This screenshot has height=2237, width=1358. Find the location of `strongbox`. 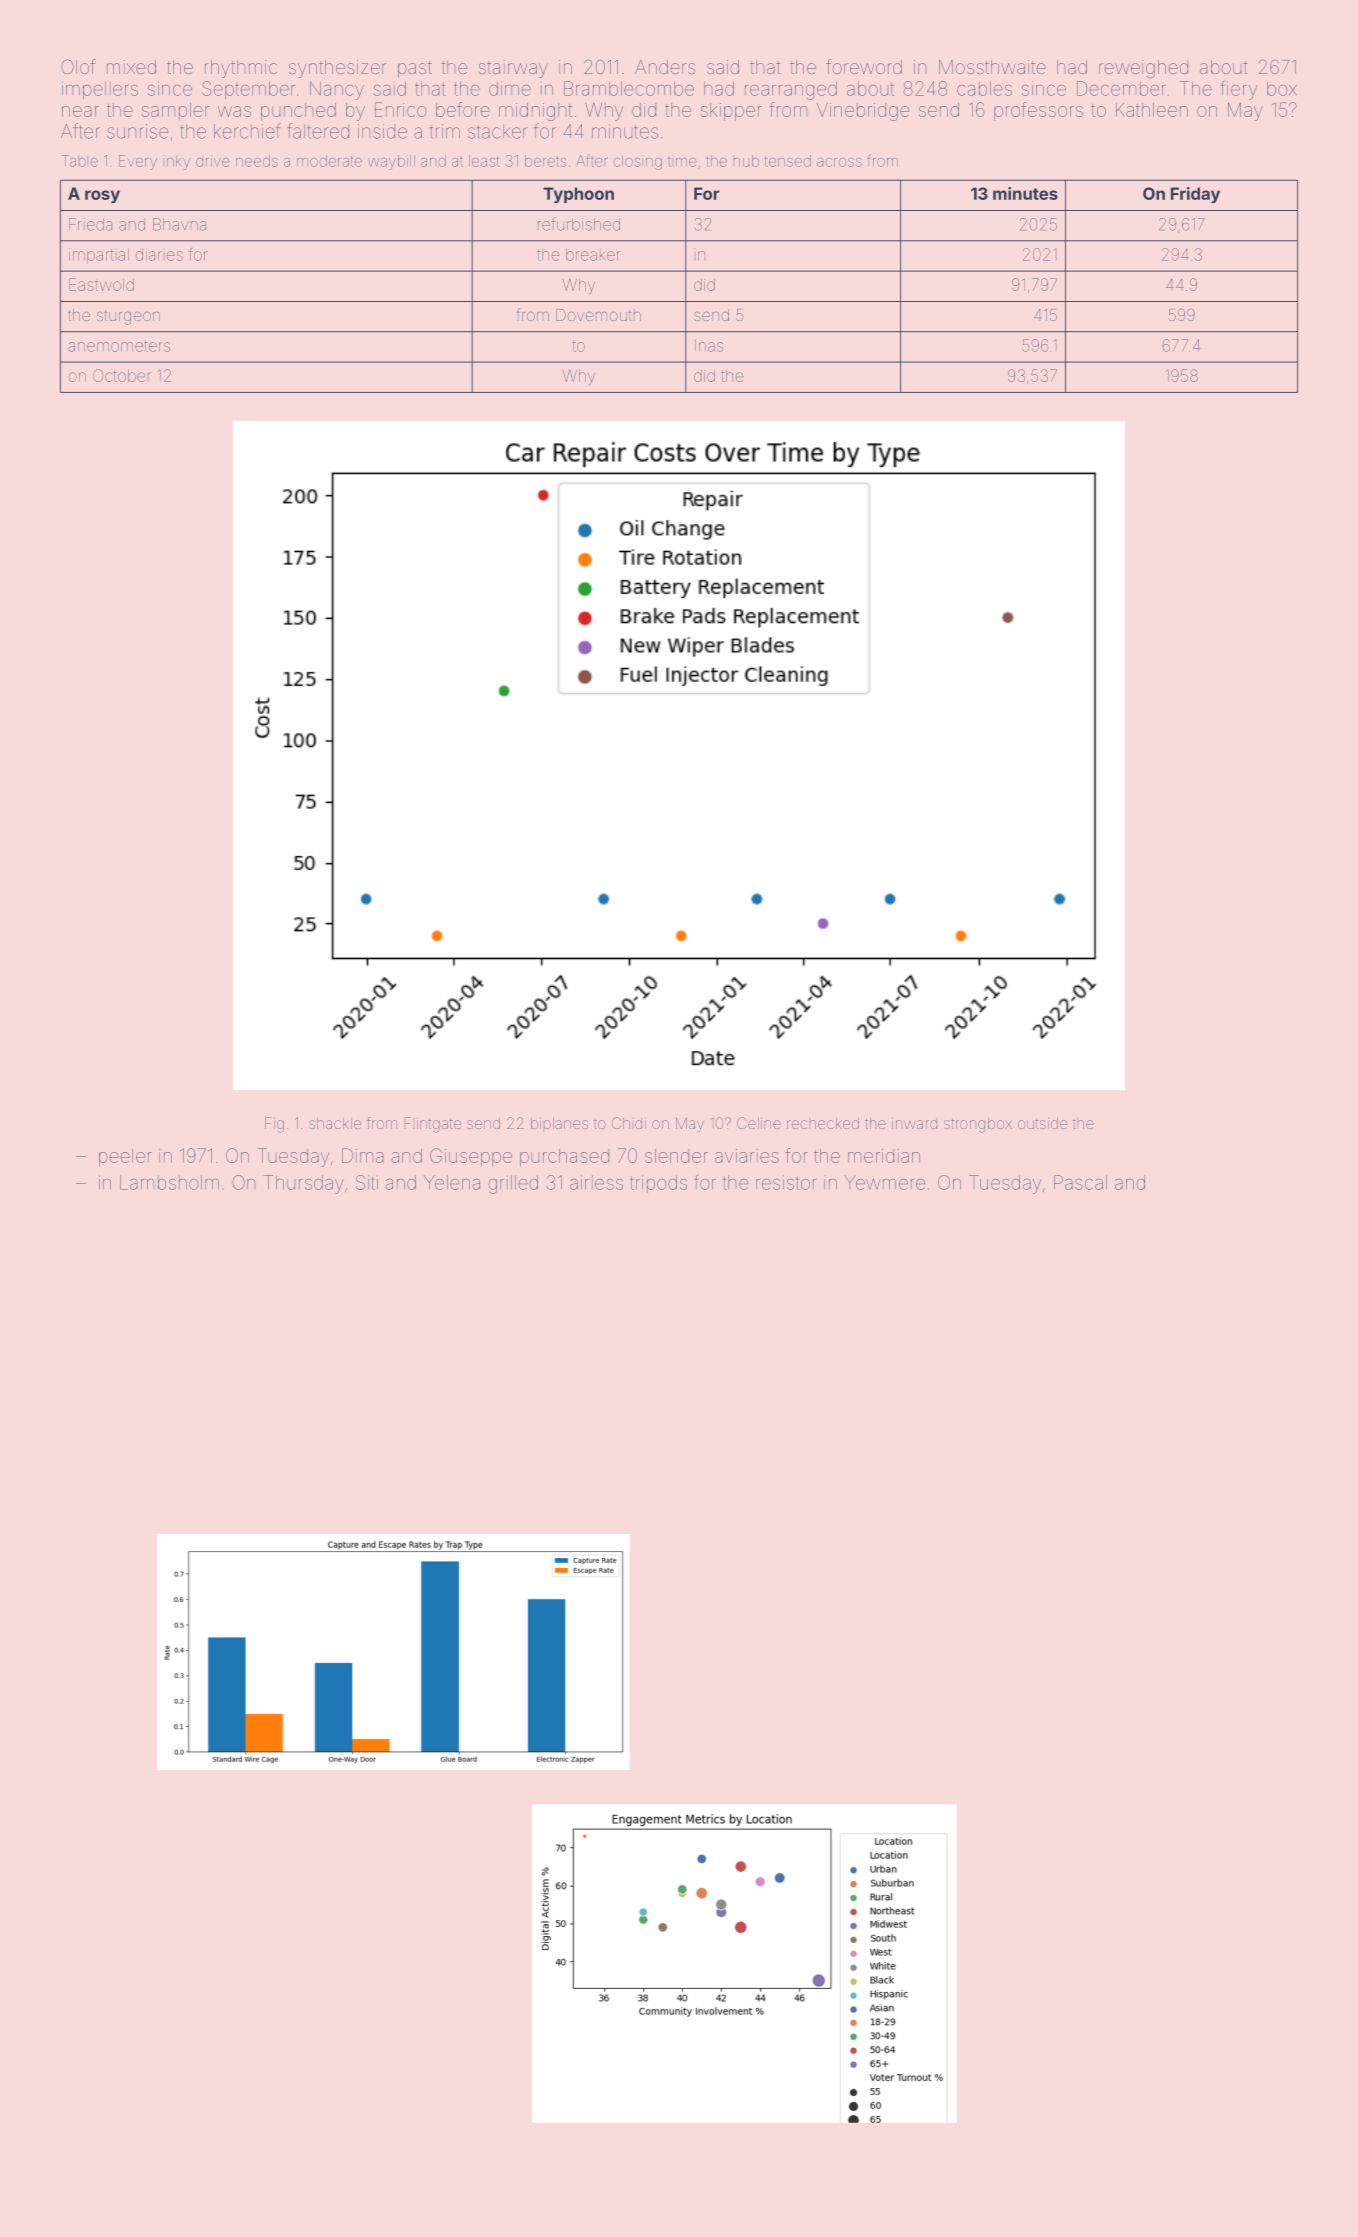

strongbox is located at coordinates (978, 1125).
